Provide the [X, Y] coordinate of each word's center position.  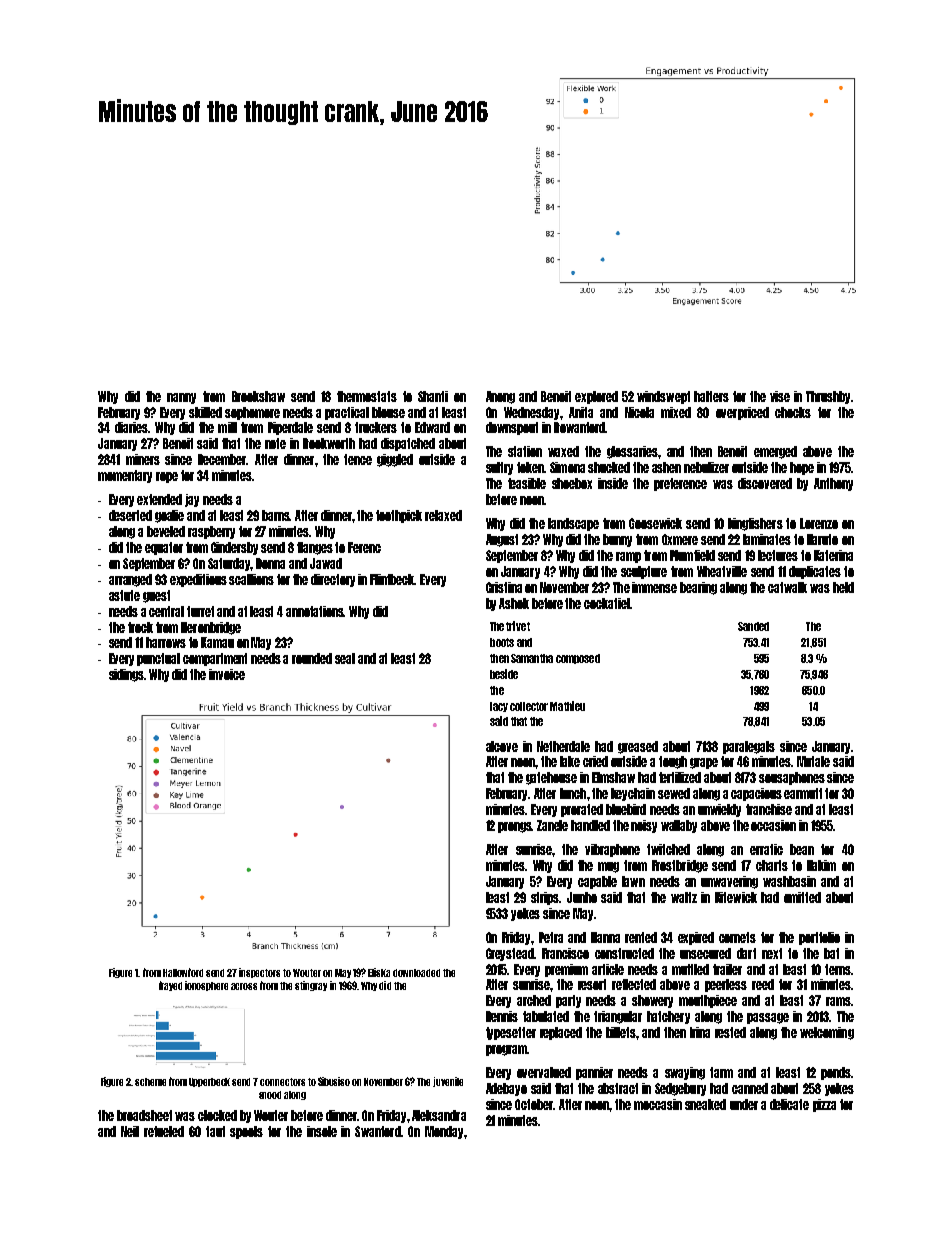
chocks [793, 412]
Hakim [821, 865]
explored [596, 397]
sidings [127, 675]
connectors [282, 1082]
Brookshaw [258, 396]
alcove [502, 746]
